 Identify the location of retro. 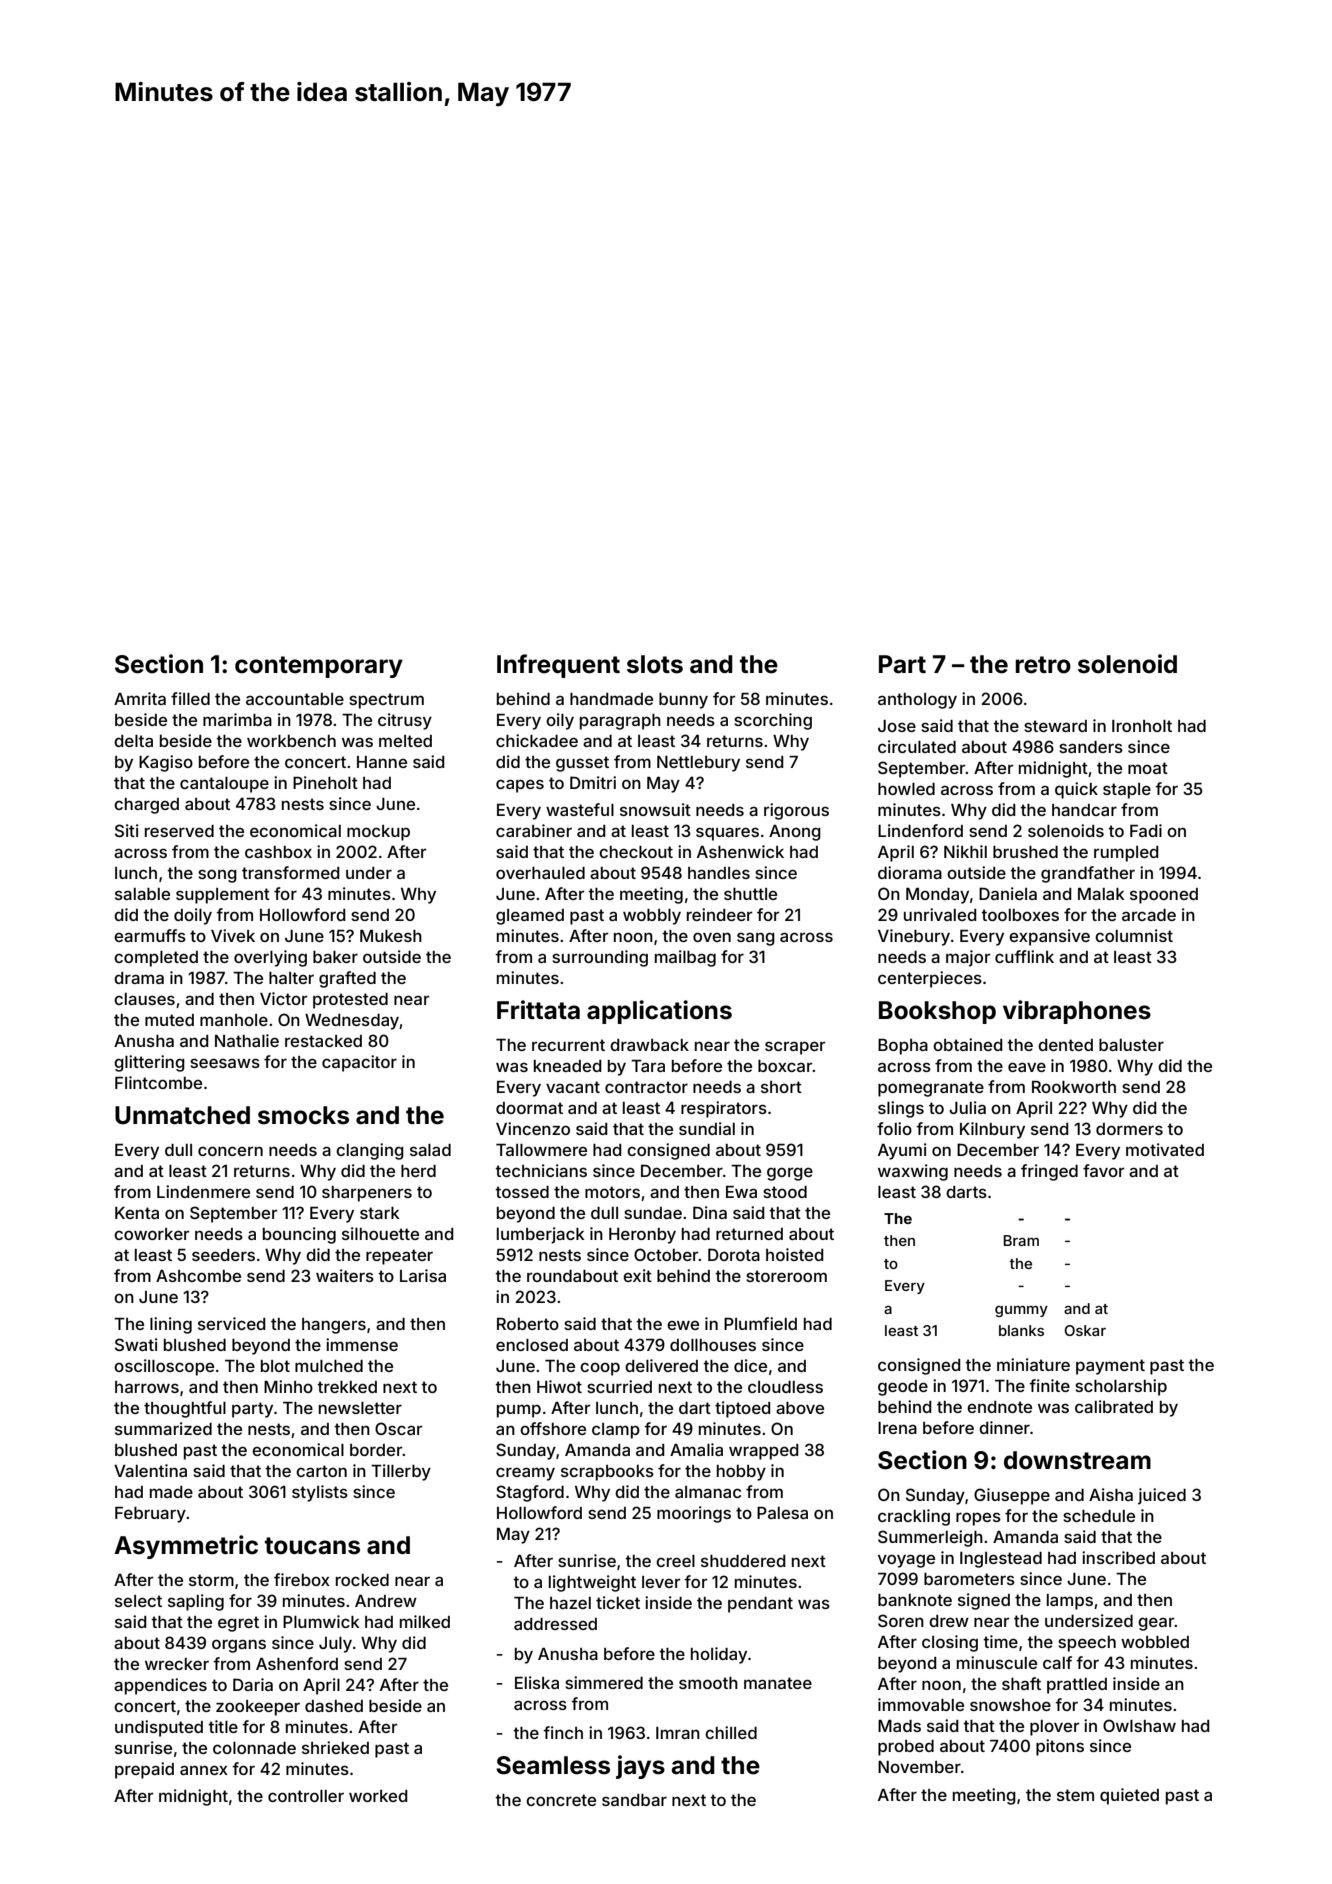
(1043, 665).
